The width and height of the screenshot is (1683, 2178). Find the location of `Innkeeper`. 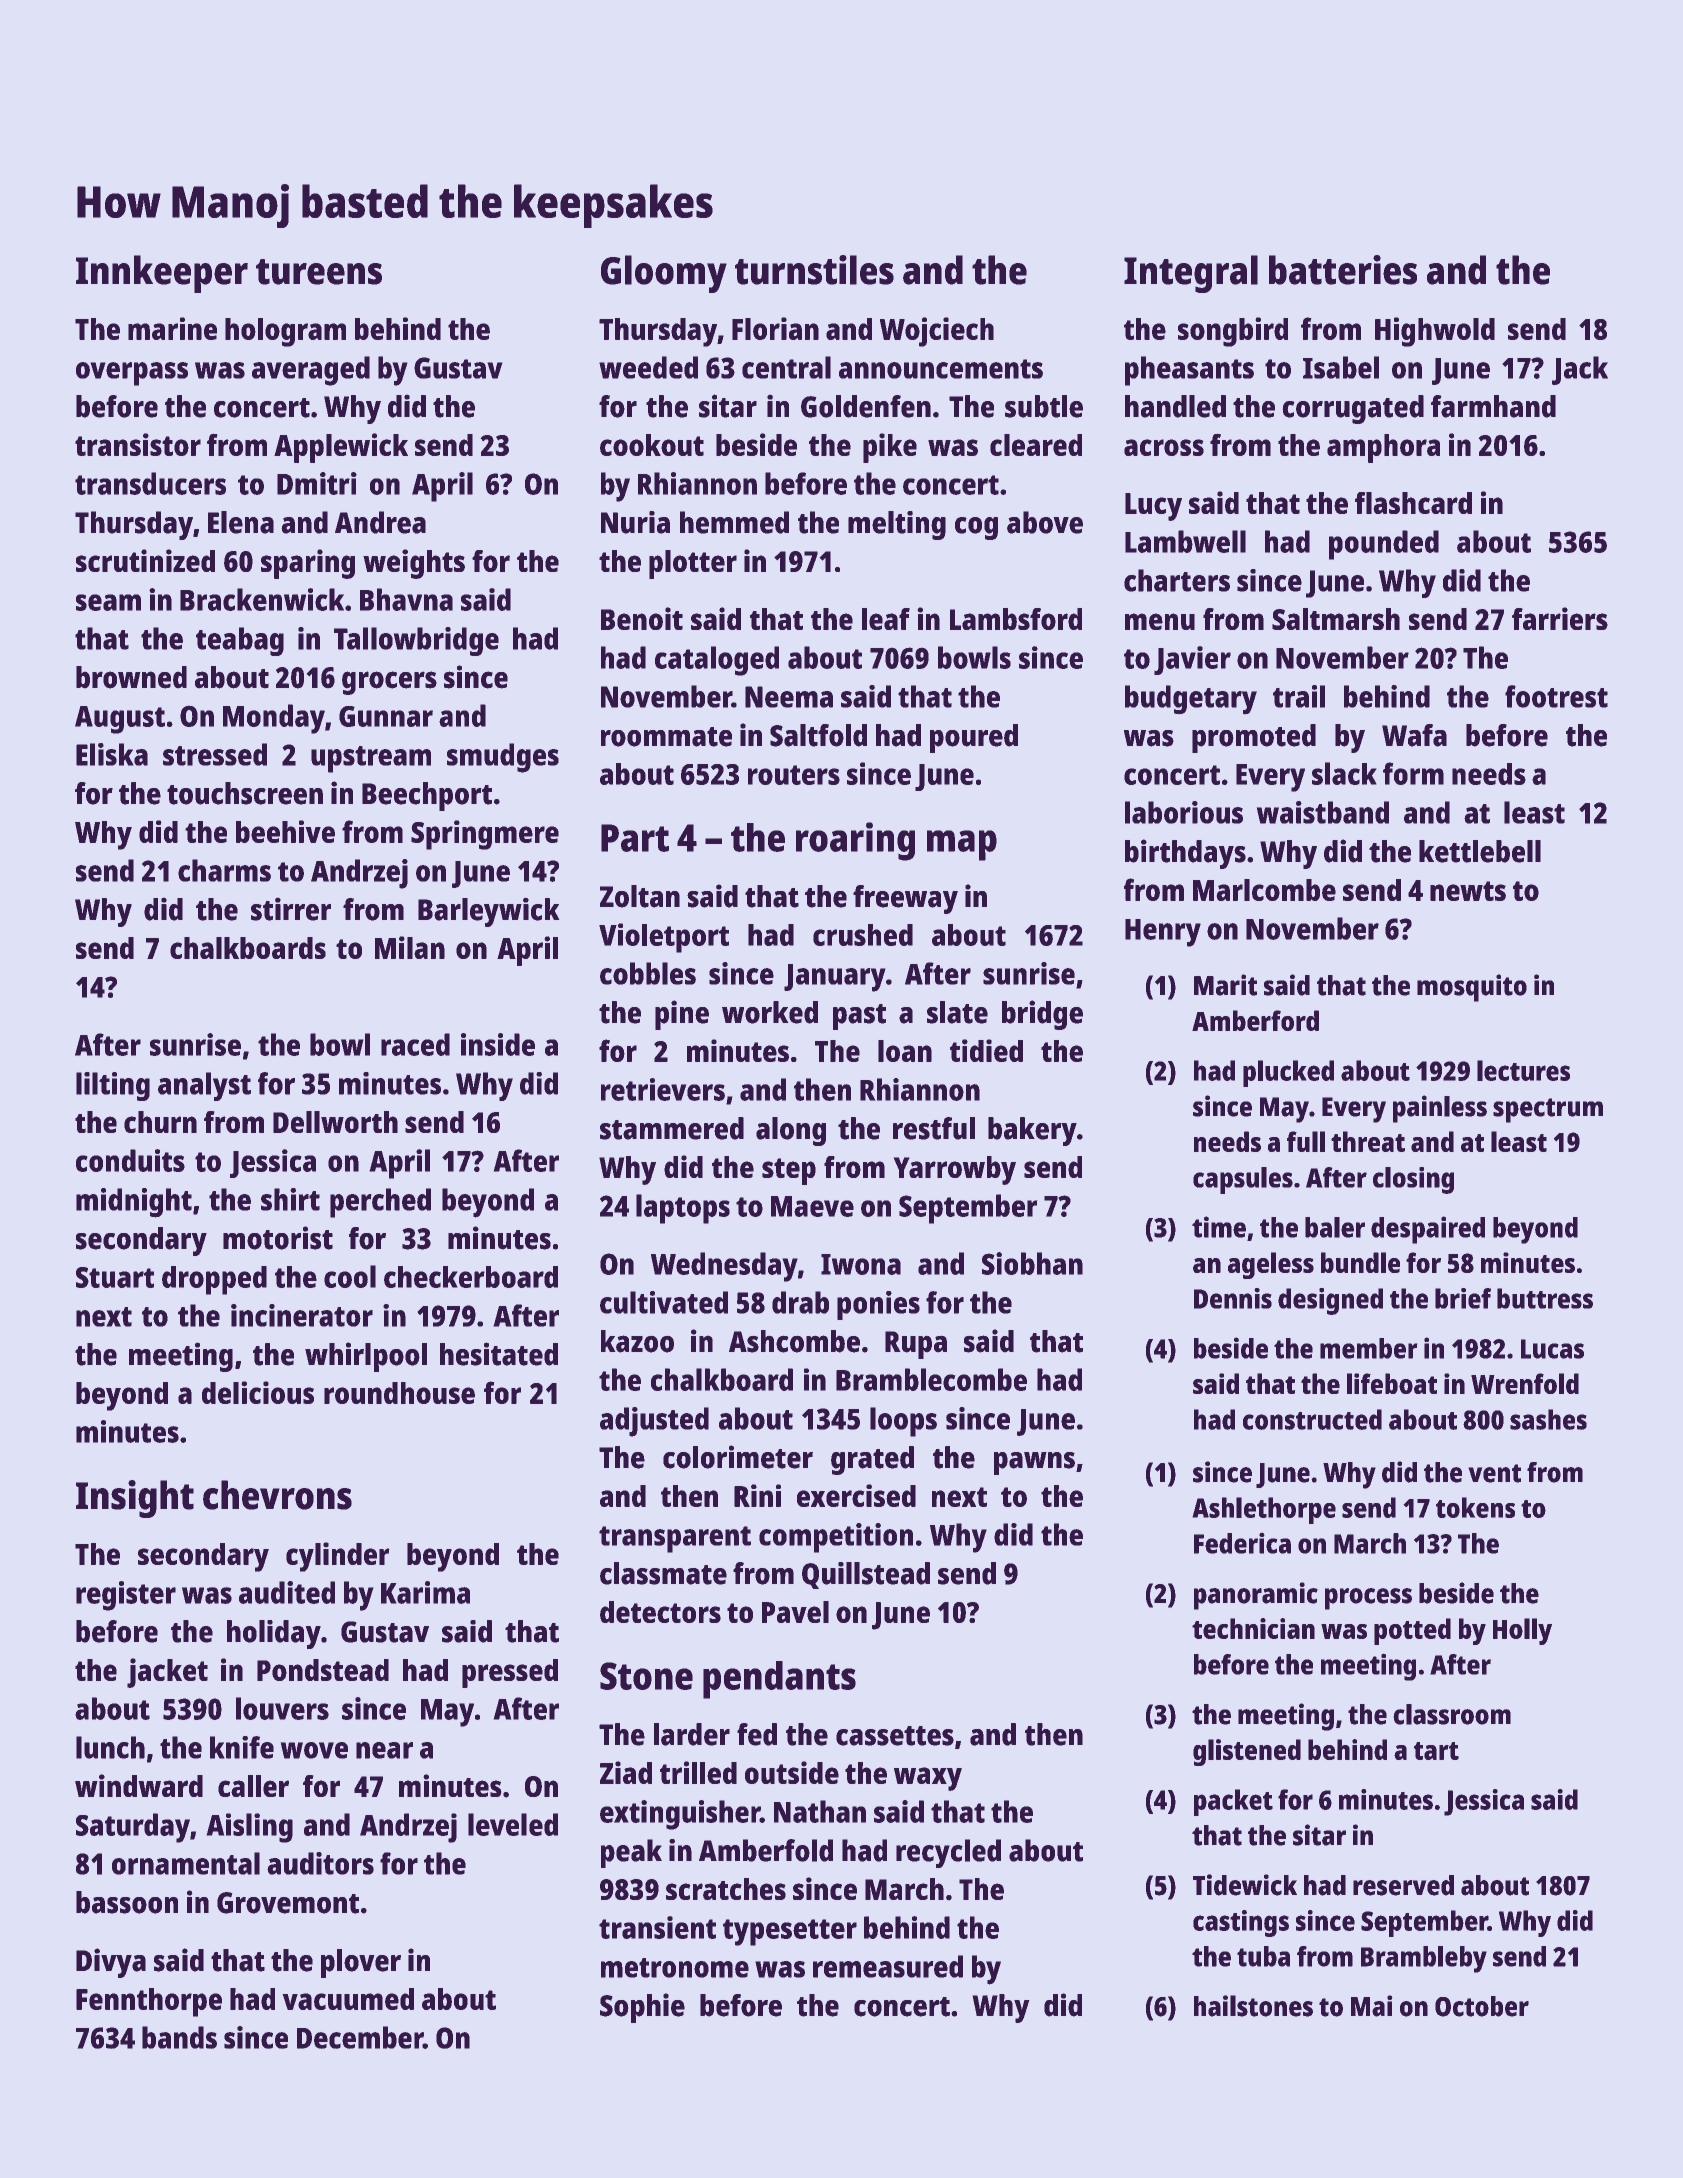

Innkeeper is located at coordinates (162, 274).
